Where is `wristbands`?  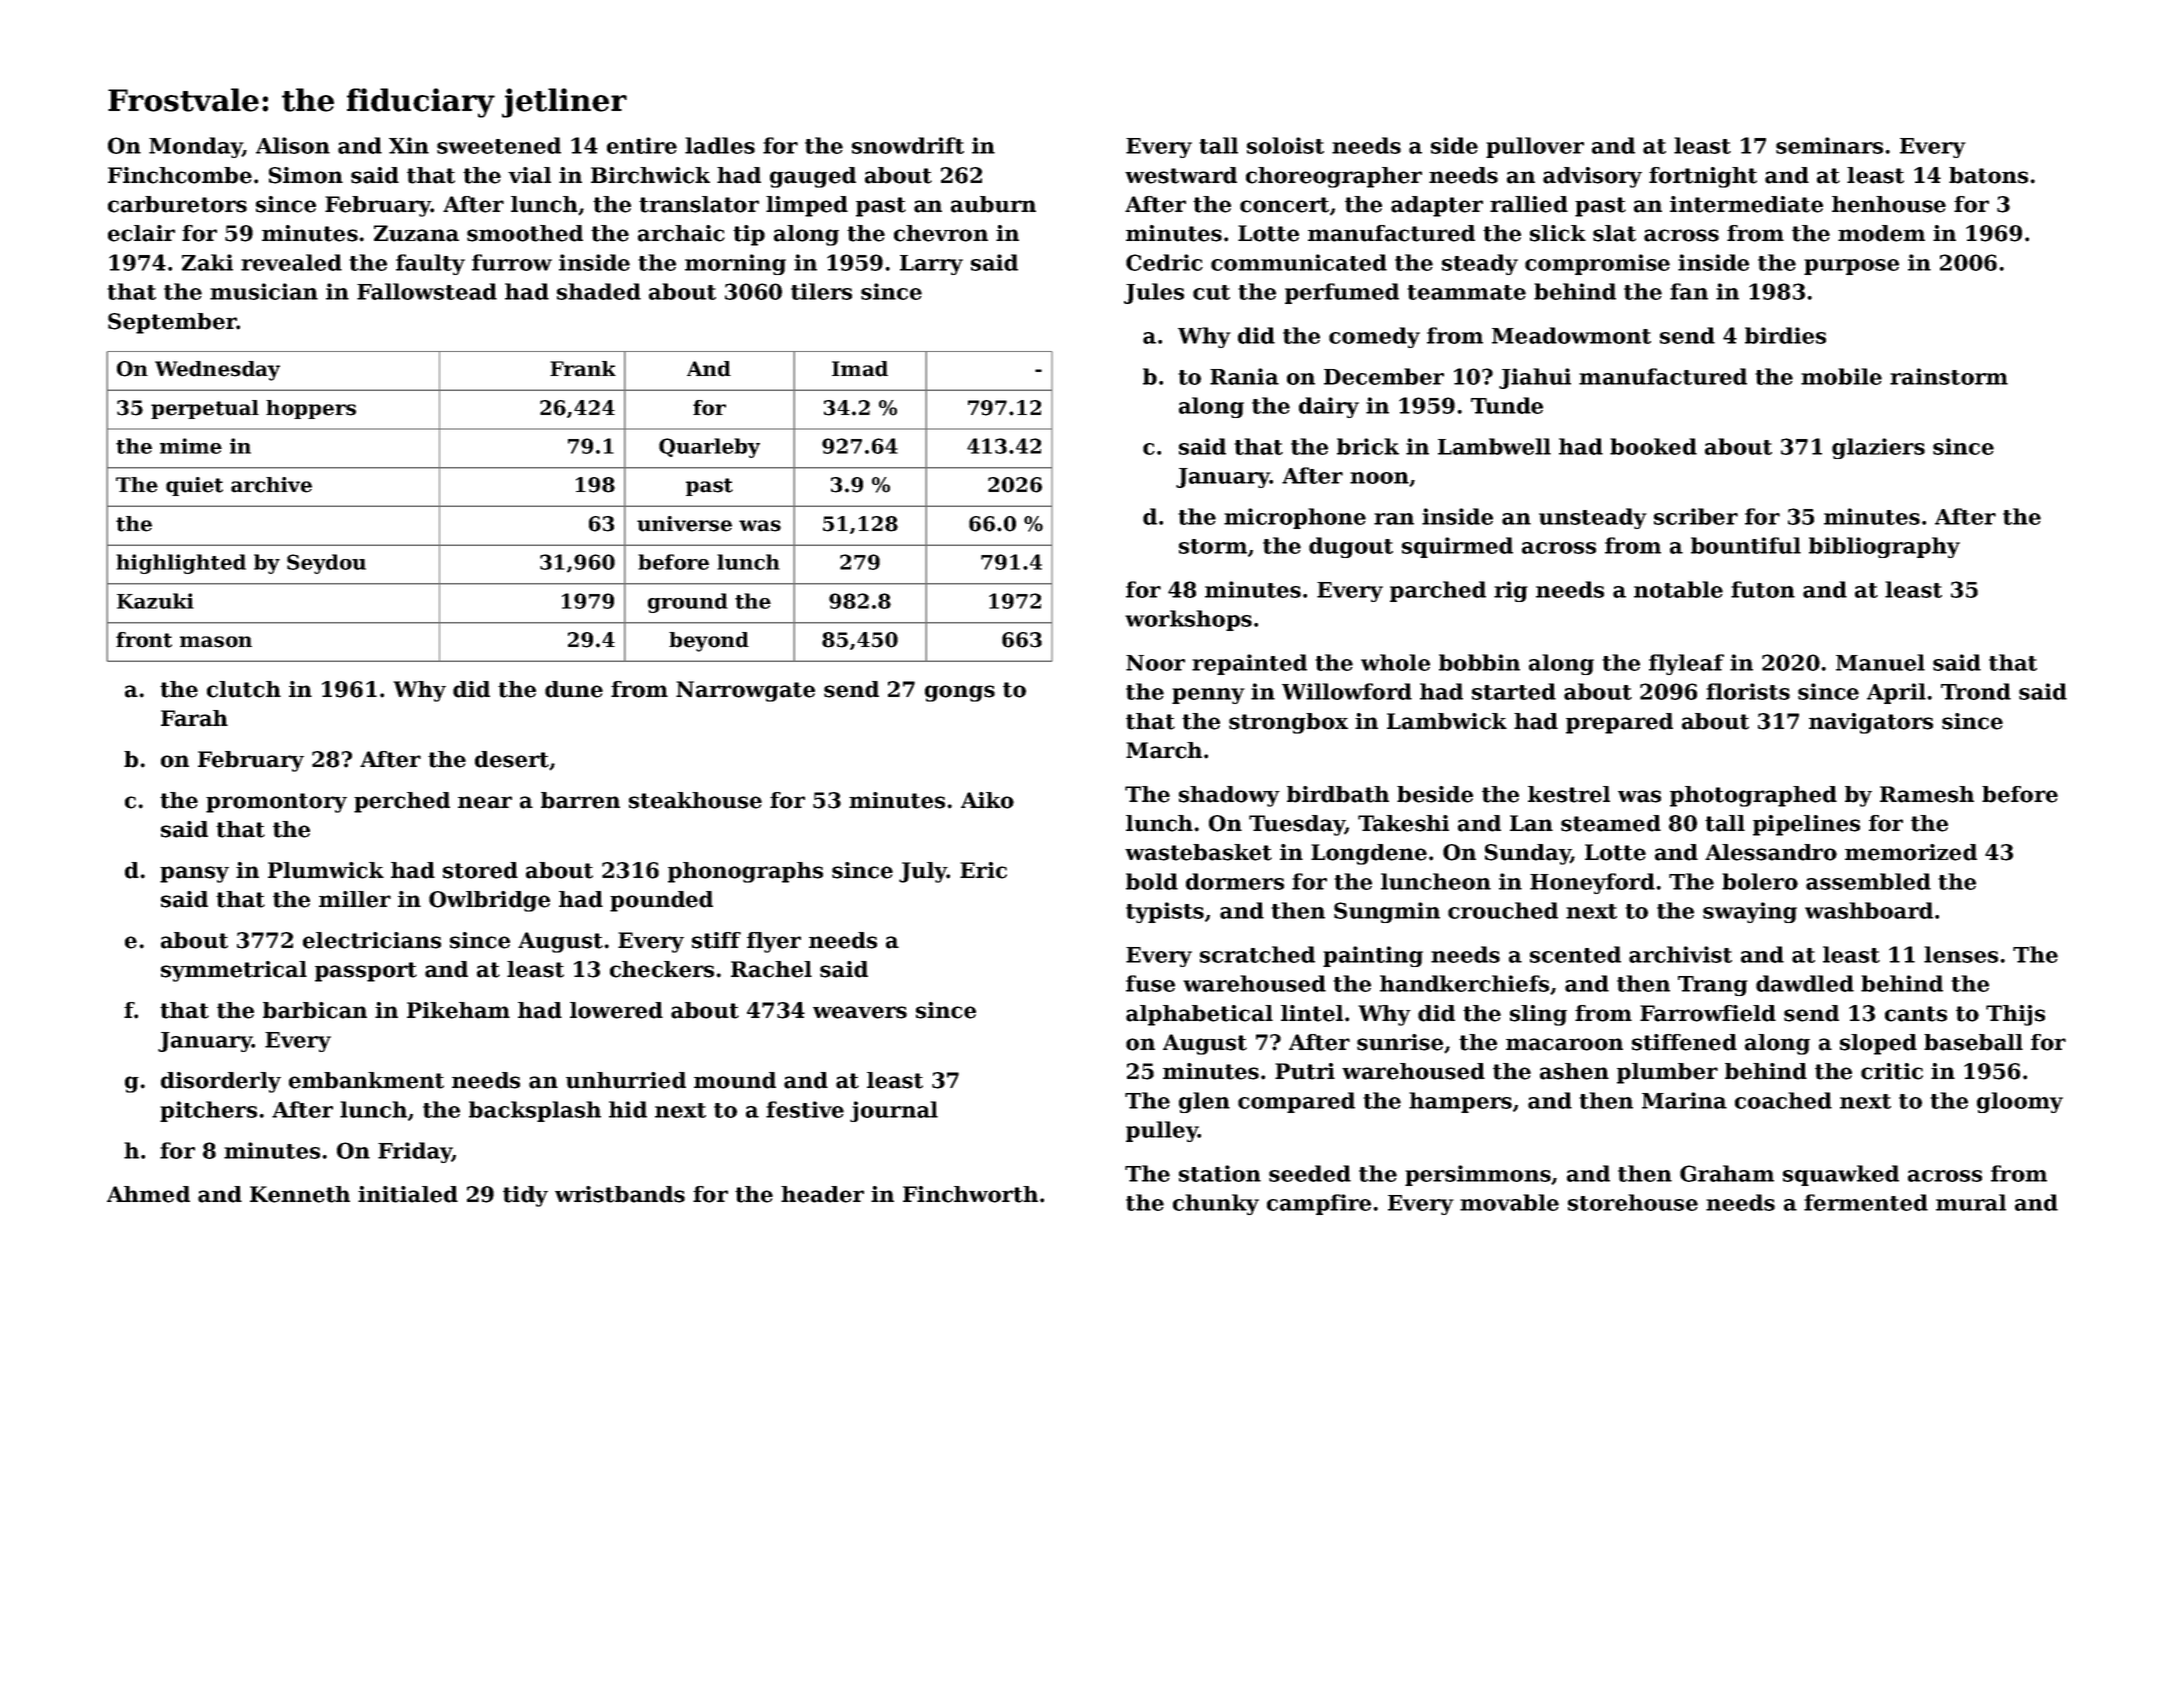
wristbands is located at coordinates (620, 1194).
